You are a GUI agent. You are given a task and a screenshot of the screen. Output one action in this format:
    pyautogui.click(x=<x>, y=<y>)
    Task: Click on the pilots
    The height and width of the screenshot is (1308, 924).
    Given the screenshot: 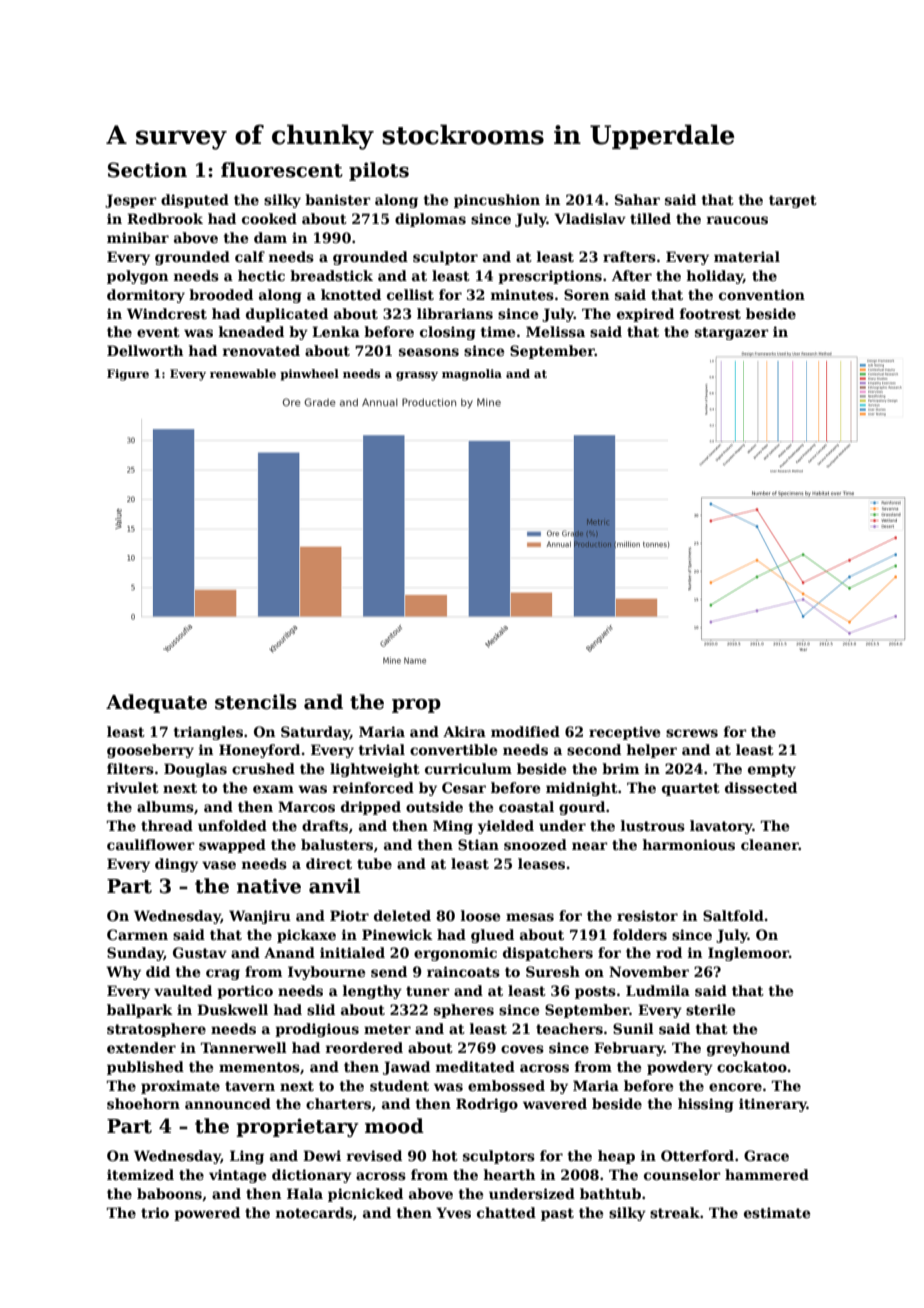 What is the action you would take?
    pyautogui.click(x=379, y=171)
